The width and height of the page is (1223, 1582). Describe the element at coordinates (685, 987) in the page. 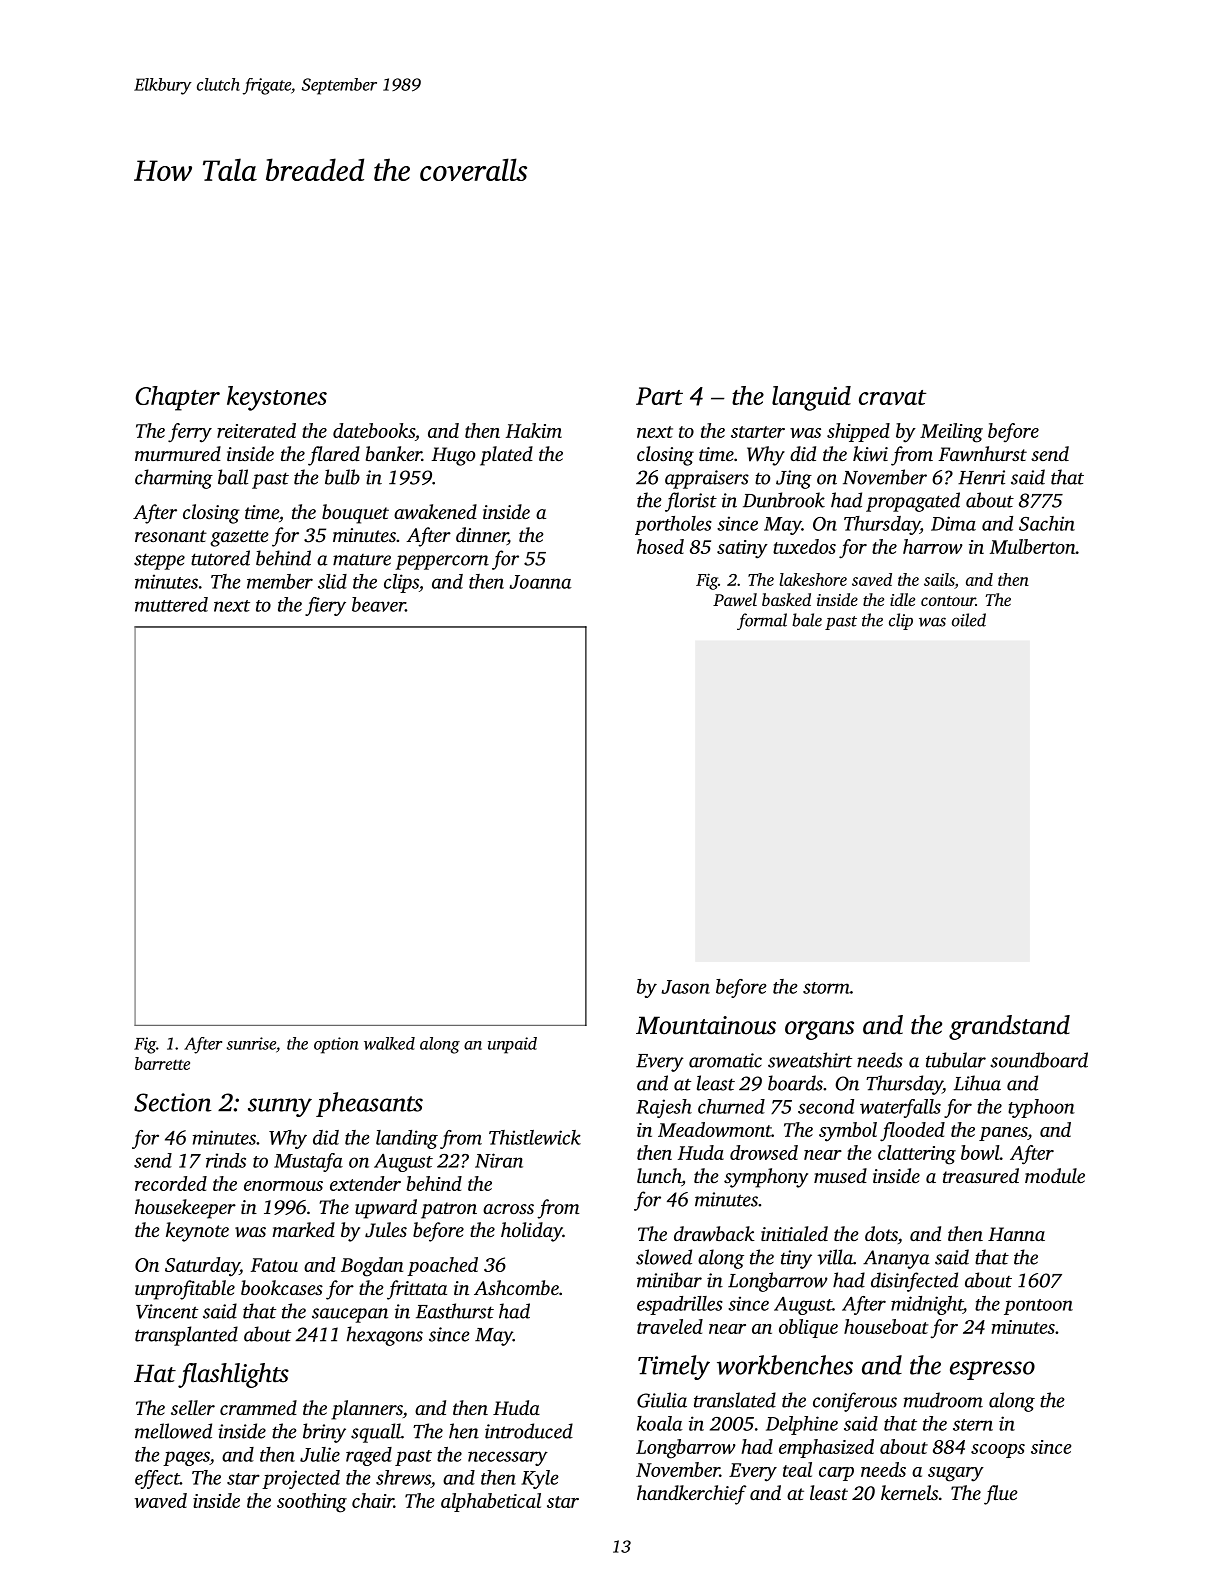

I see `Jason` at that location.
